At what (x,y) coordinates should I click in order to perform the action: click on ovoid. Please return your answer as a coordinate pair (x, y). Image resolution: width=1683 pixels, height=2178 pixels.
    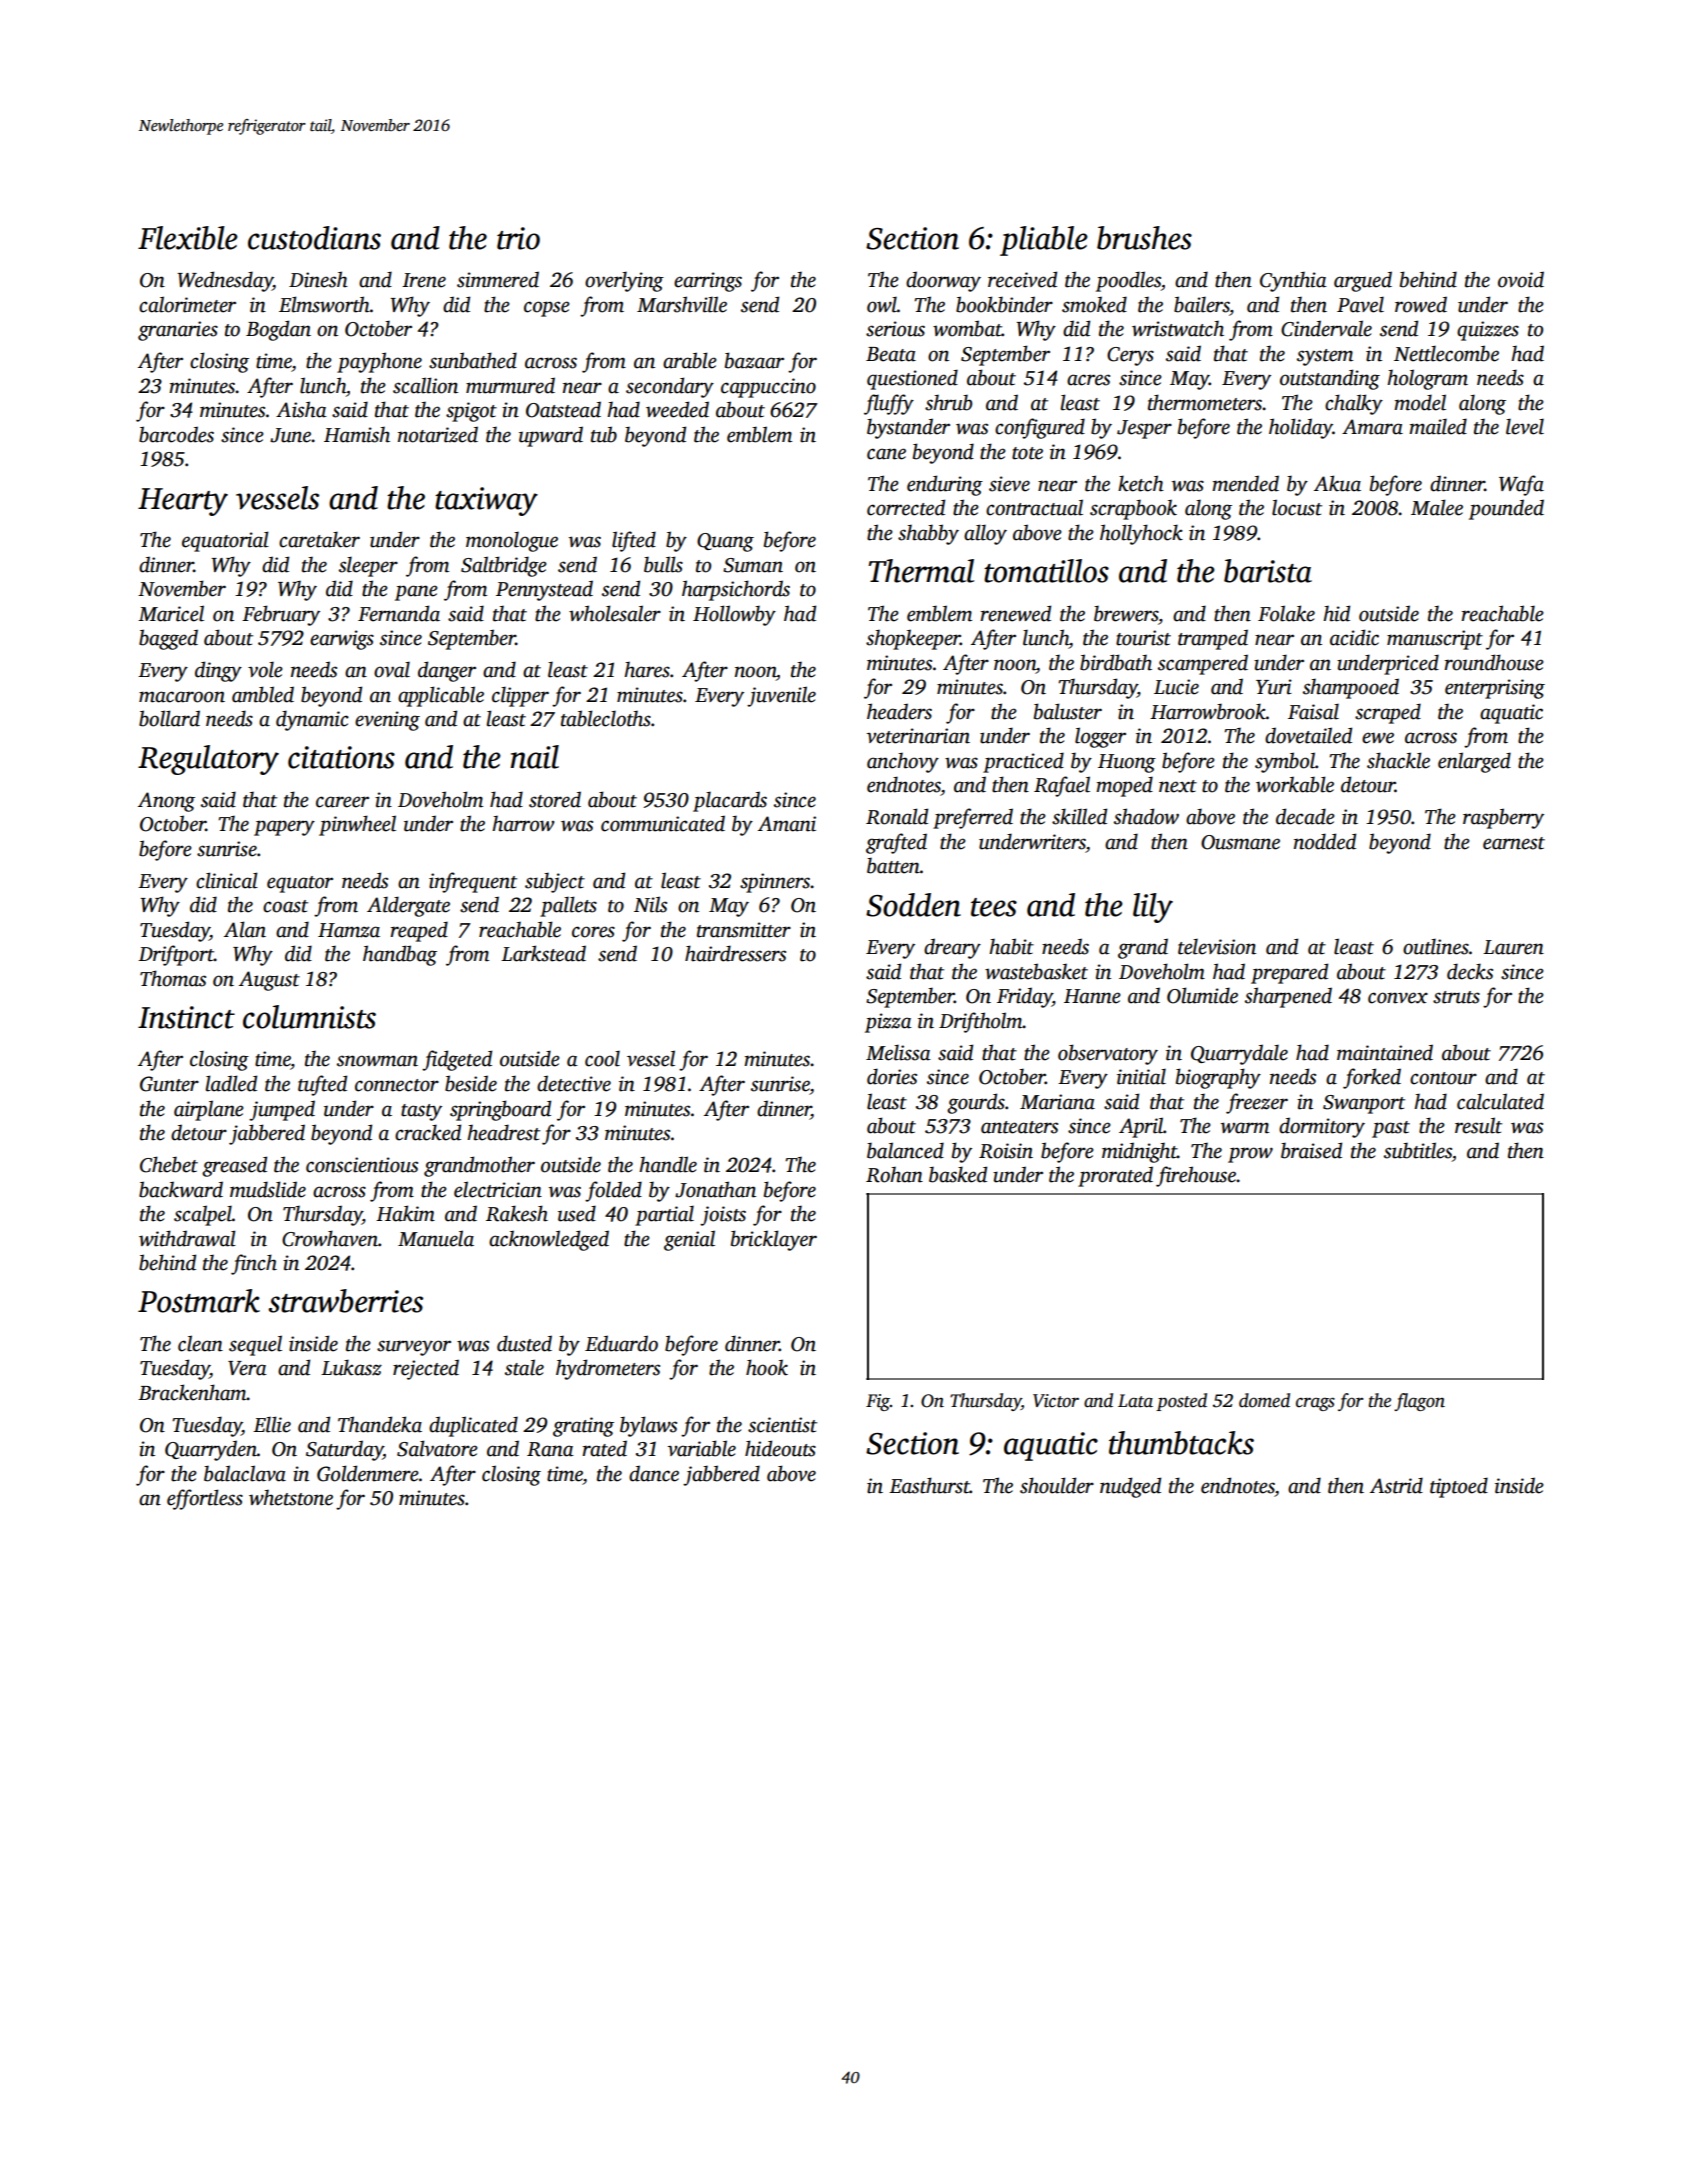
    Looking at the image, I should click on (1521, 279).
